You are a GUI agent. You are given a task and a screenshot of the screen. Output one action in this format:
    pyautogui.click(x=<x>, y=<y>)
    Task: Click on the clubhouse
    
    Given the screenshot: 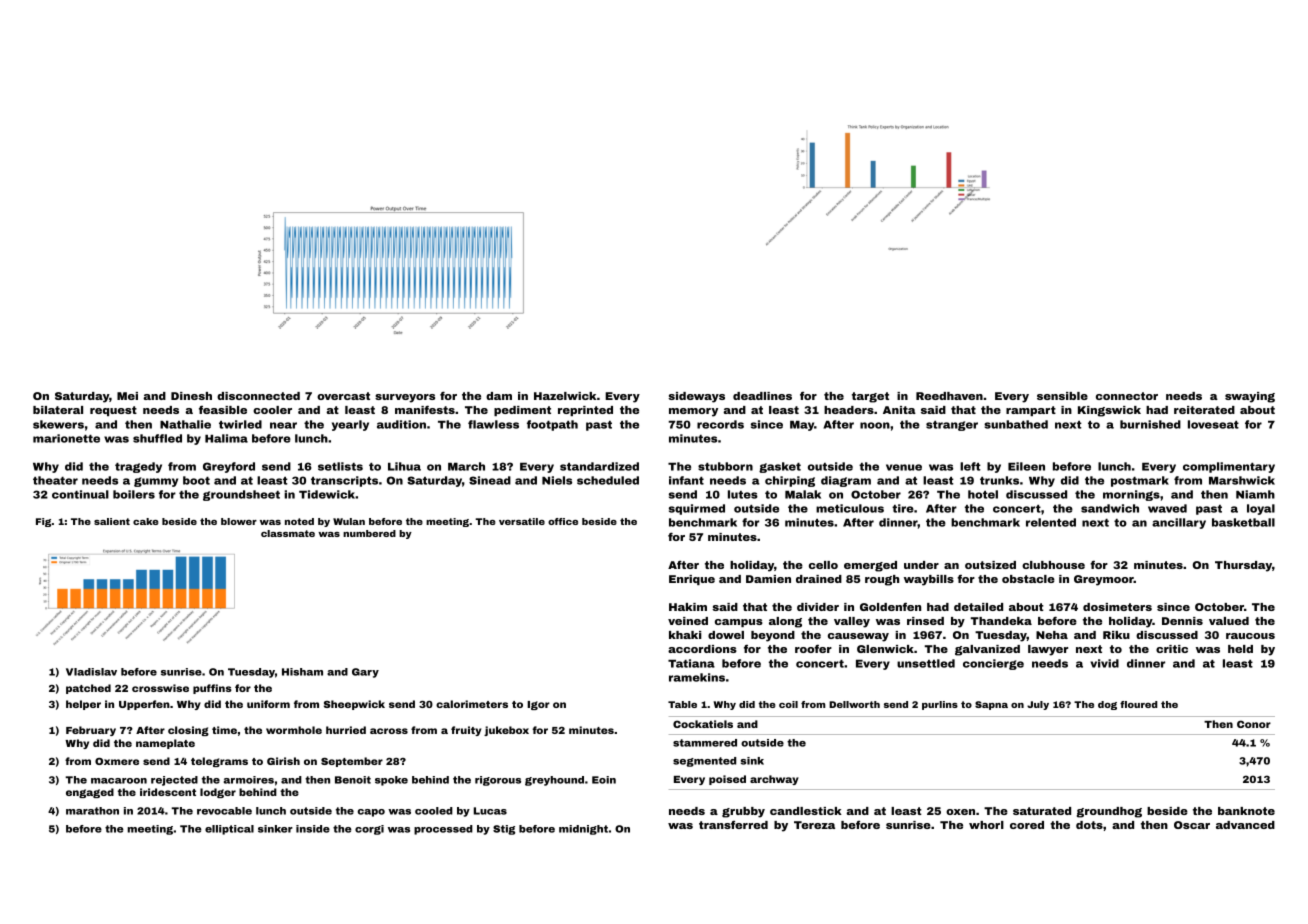 What is the action you would take?
    pyautogui.click(x=1053, y=565)
